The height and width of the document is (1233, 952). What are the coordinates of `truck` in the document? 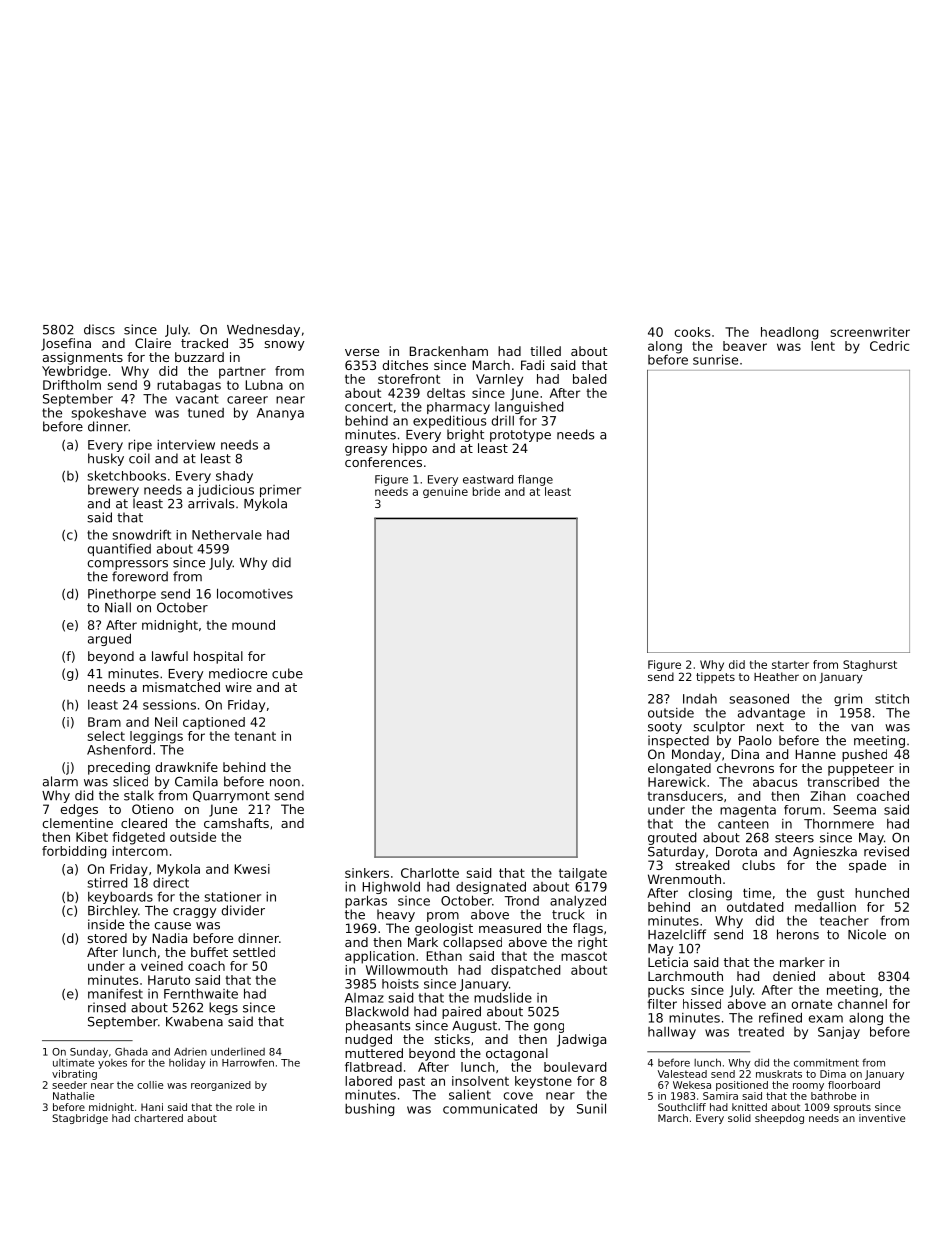 It's located at (568, 914).
